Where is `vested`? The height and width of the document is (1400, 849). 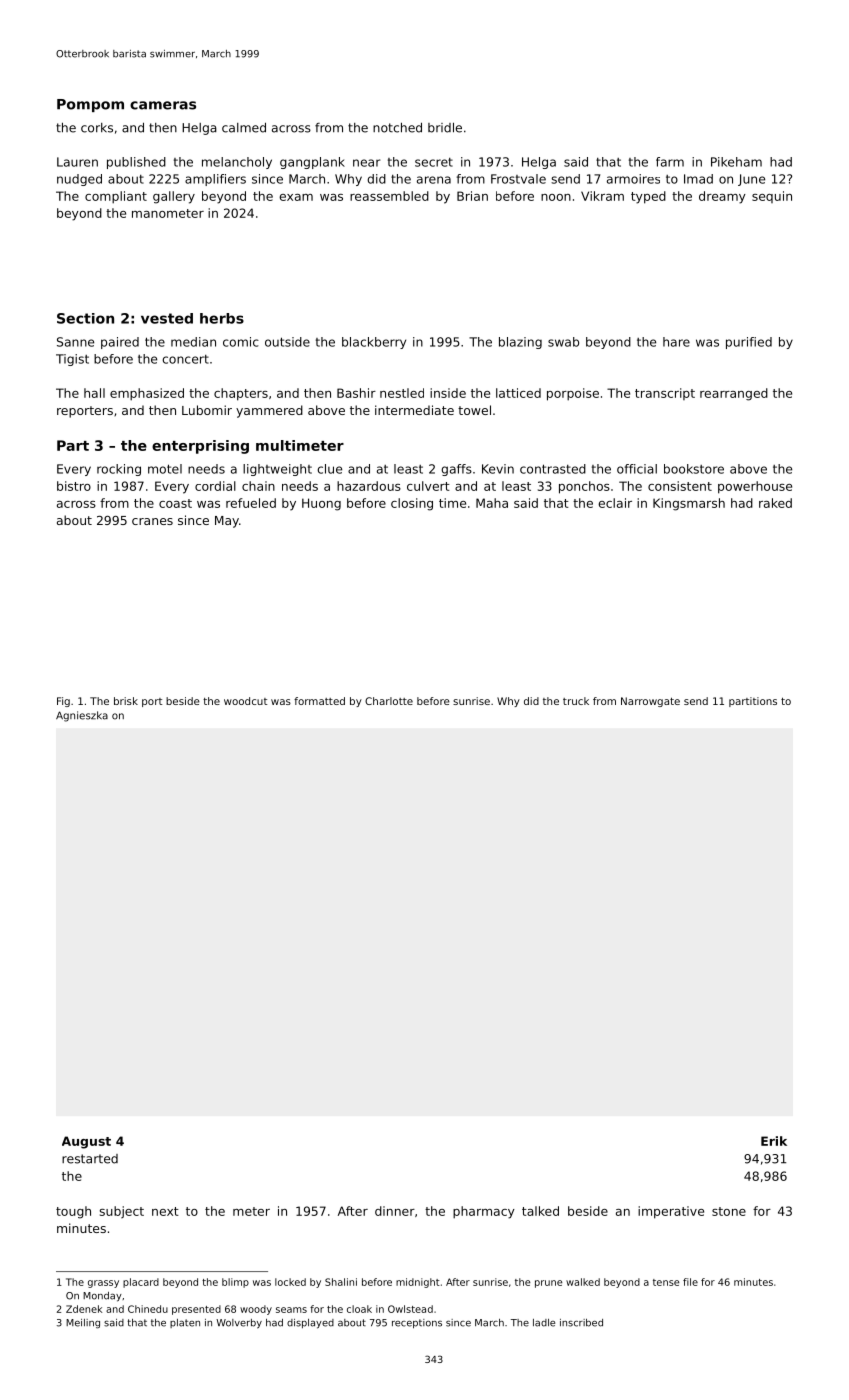 vested is located at coordinates (167, 318).
